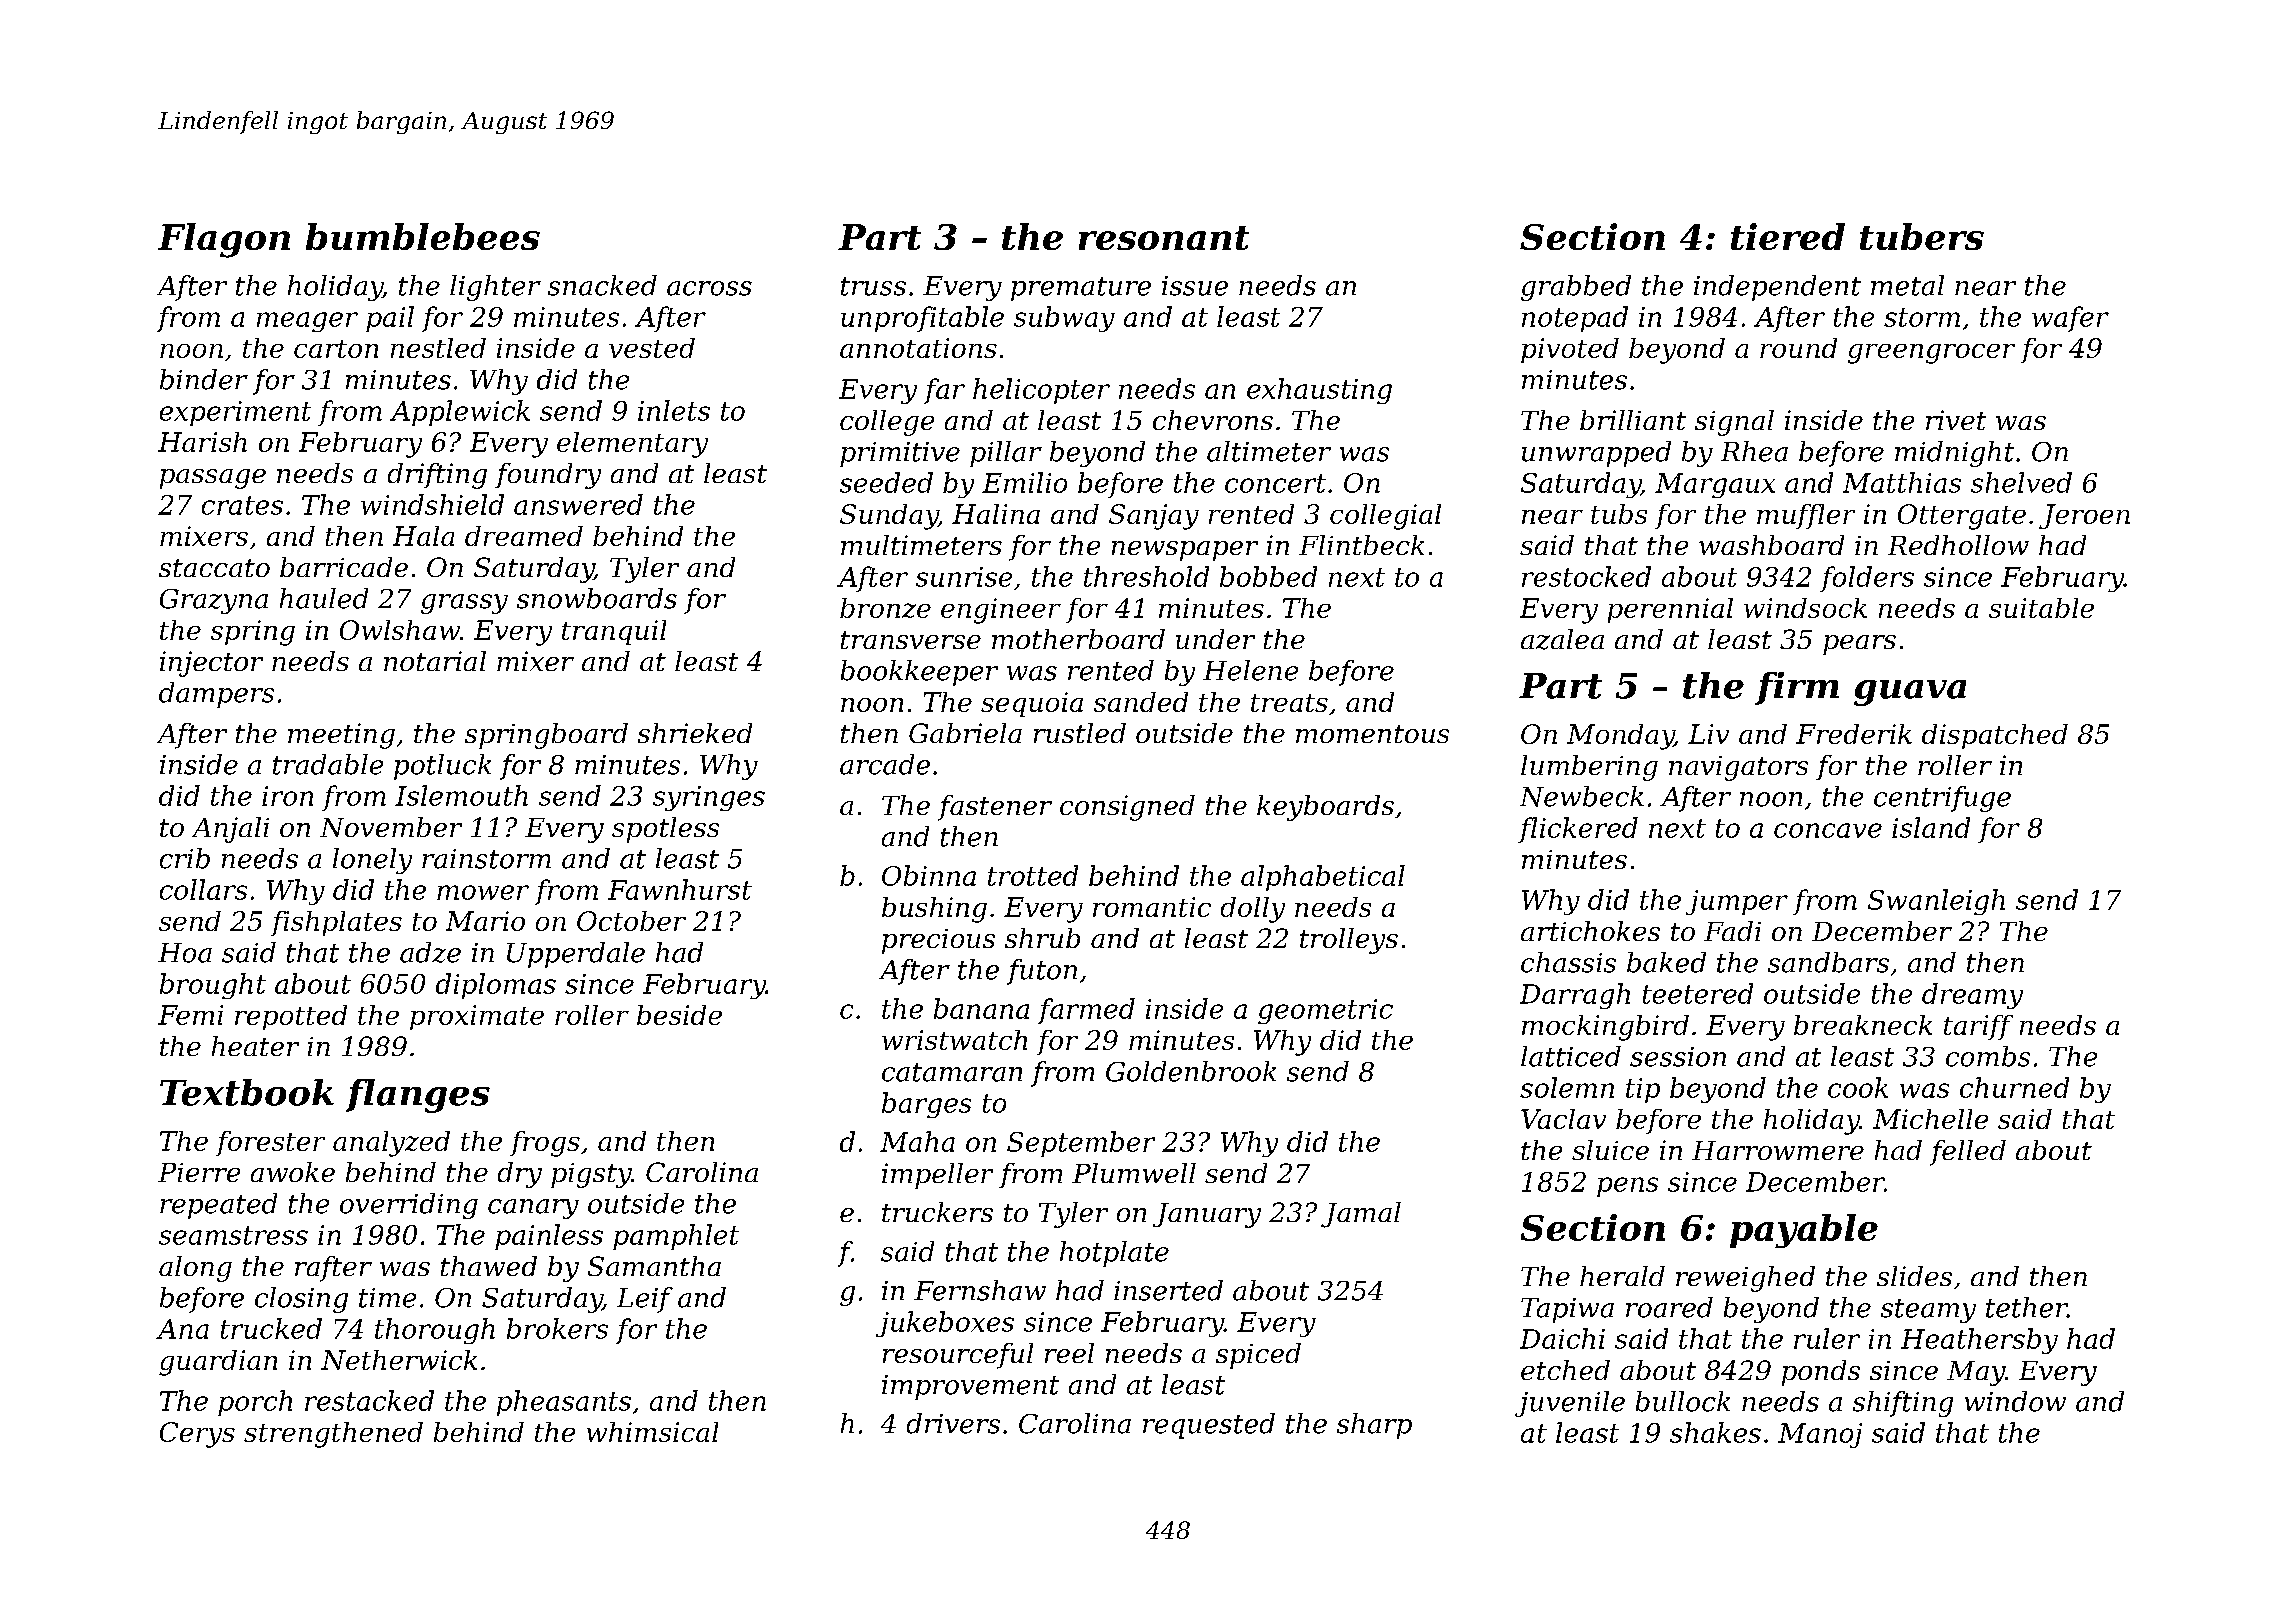 This document has height=1620, width=2292. What do you see at coordinates (336, 923) in the document?
I see `fishplates` at bounding box center [336, 923].
